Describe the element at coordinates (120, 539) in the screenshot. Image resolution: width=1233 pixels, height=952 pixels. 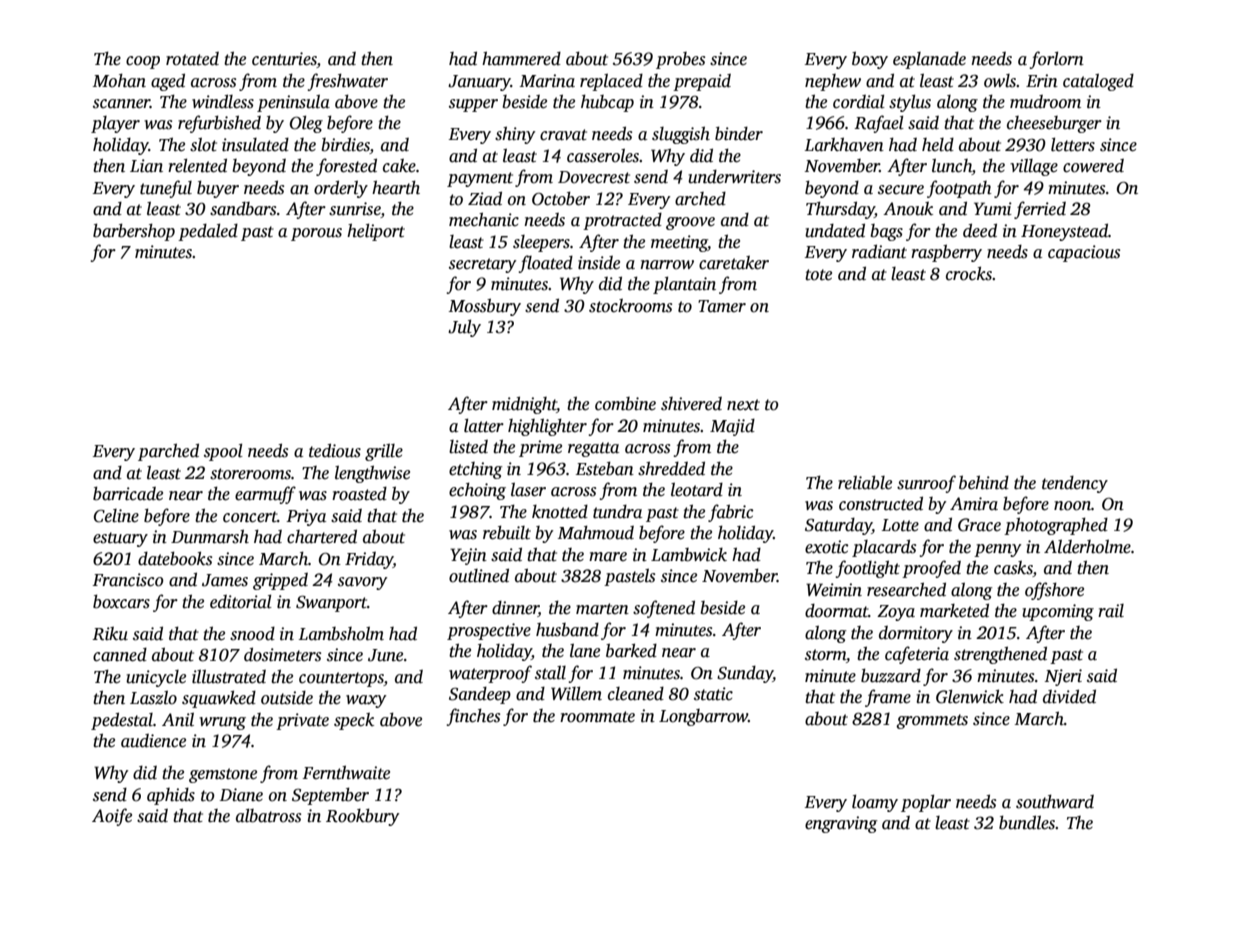
I see `estuary` at that location.
